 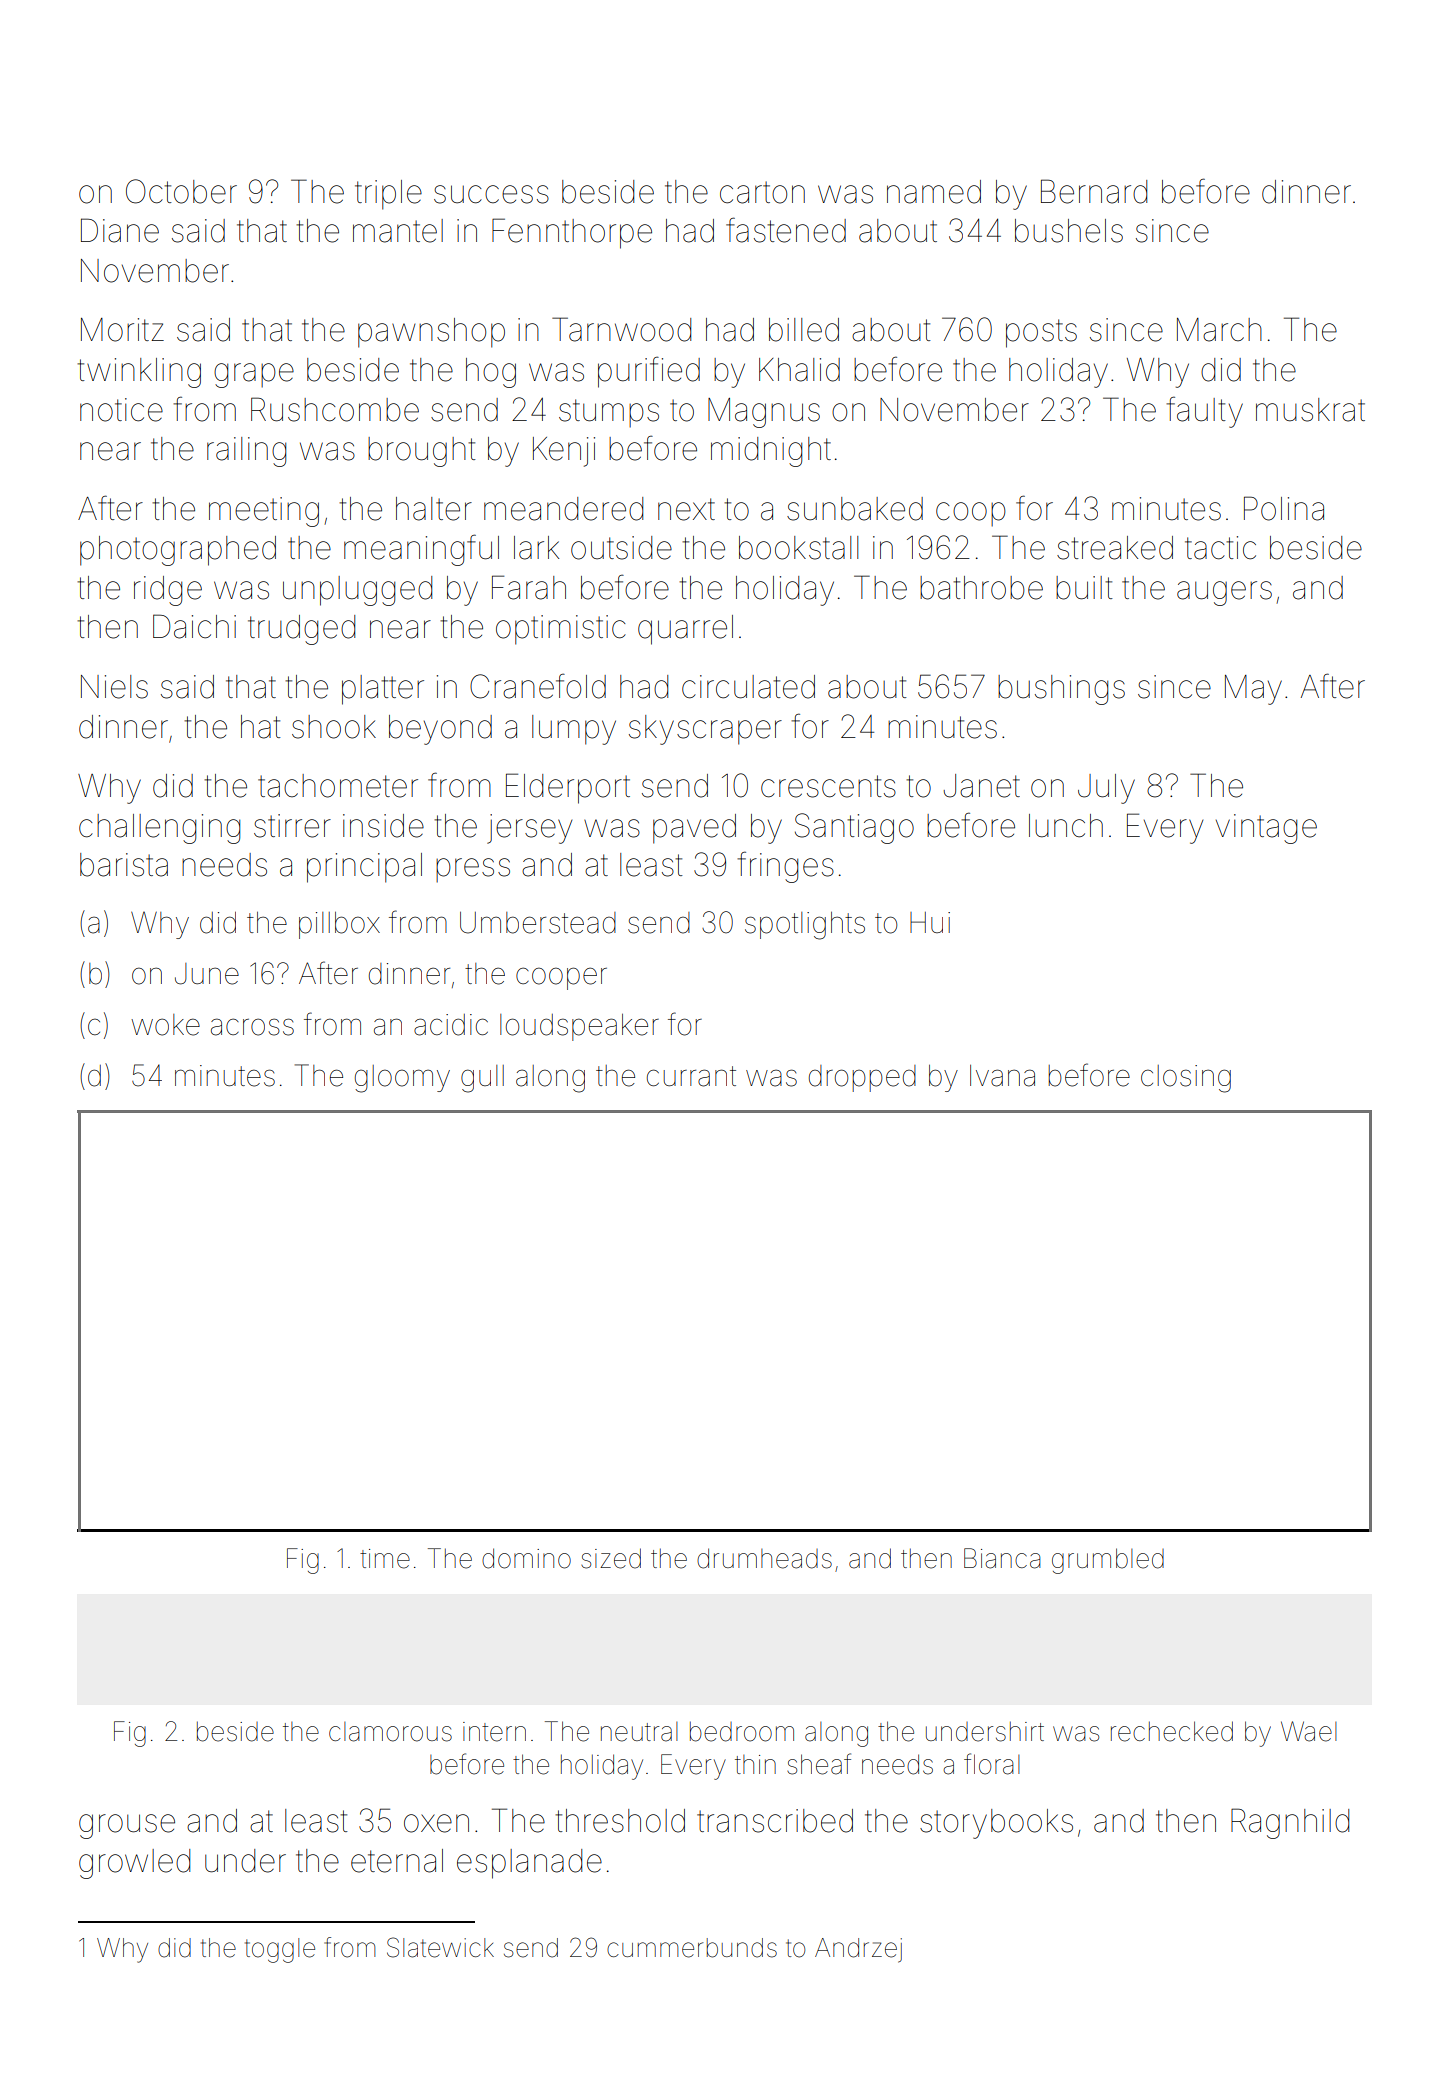 I want to click on October, so click(x=181, y=191).
